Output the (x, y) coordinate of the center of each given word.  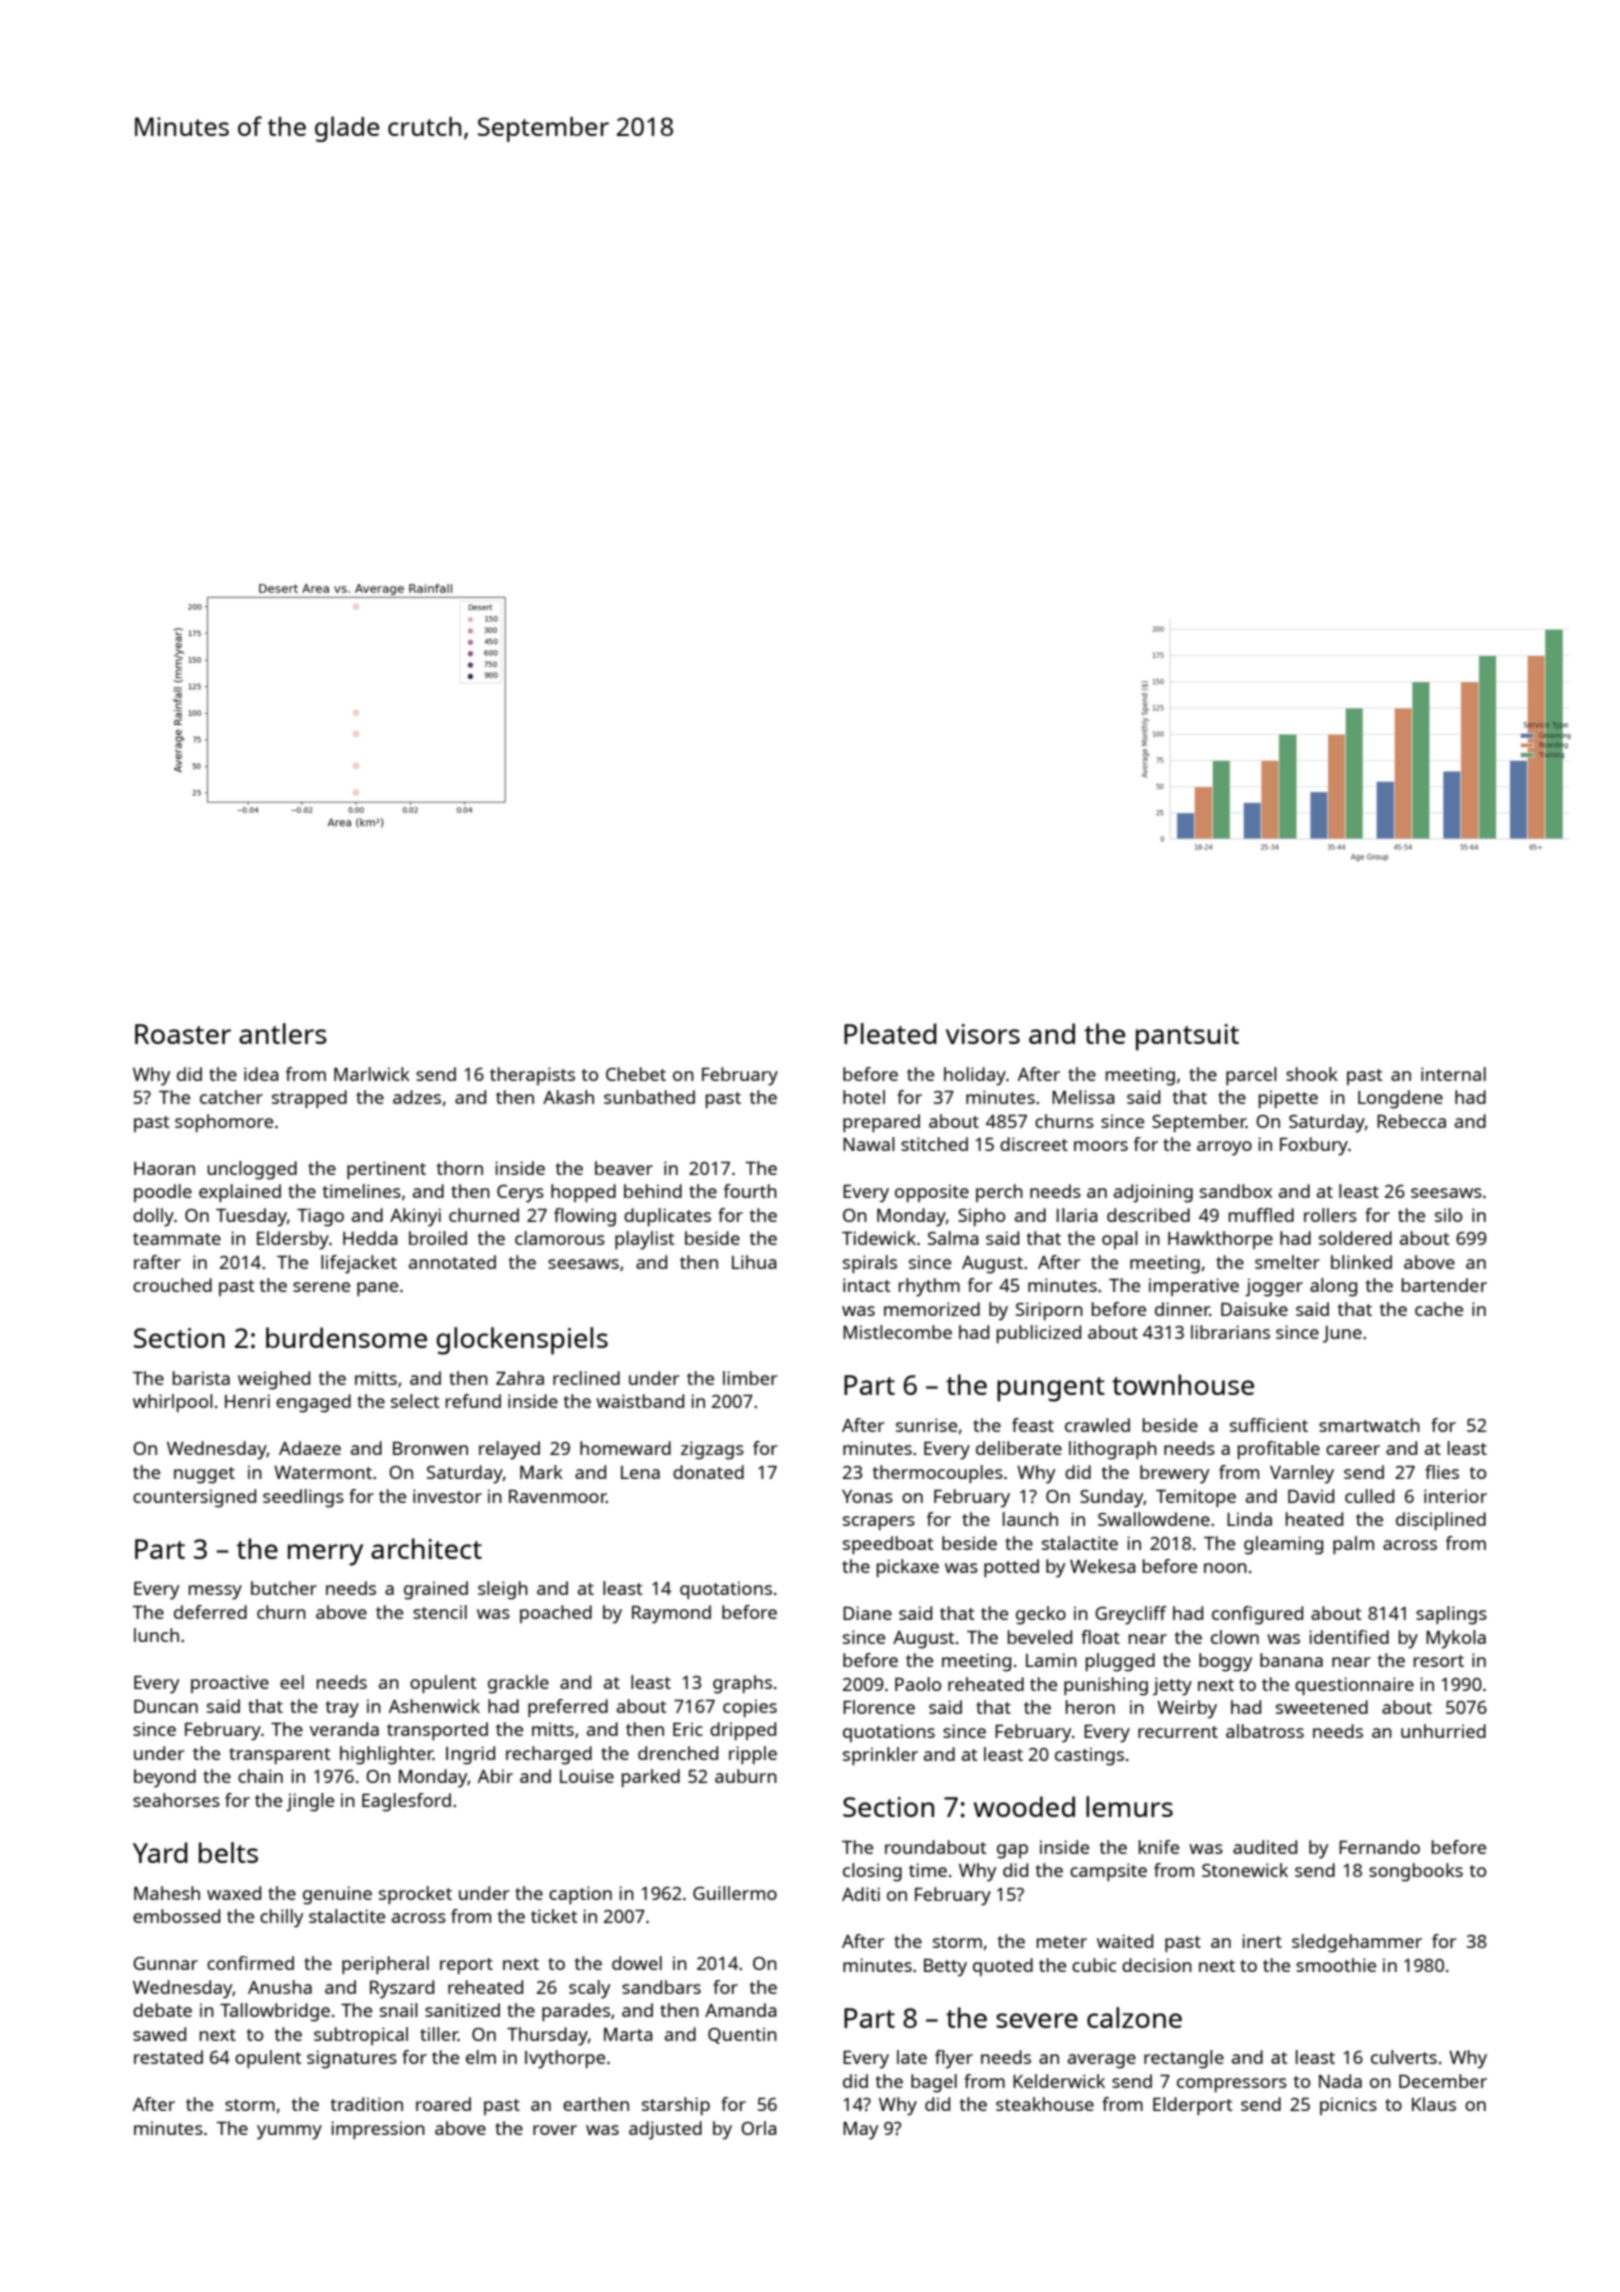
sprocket (415, 1895)
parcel (1251, 1076)
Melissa (1083, 1097)
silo (1448, 1215)
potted (1011, 1568)
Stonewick (1245, 1870)
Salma (953, 1238)
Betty (945, 1968)
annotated (452, 1262)
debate (162, 2010)
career (1353, 1450)
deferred (210, 1612)
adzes (417, 1097)
